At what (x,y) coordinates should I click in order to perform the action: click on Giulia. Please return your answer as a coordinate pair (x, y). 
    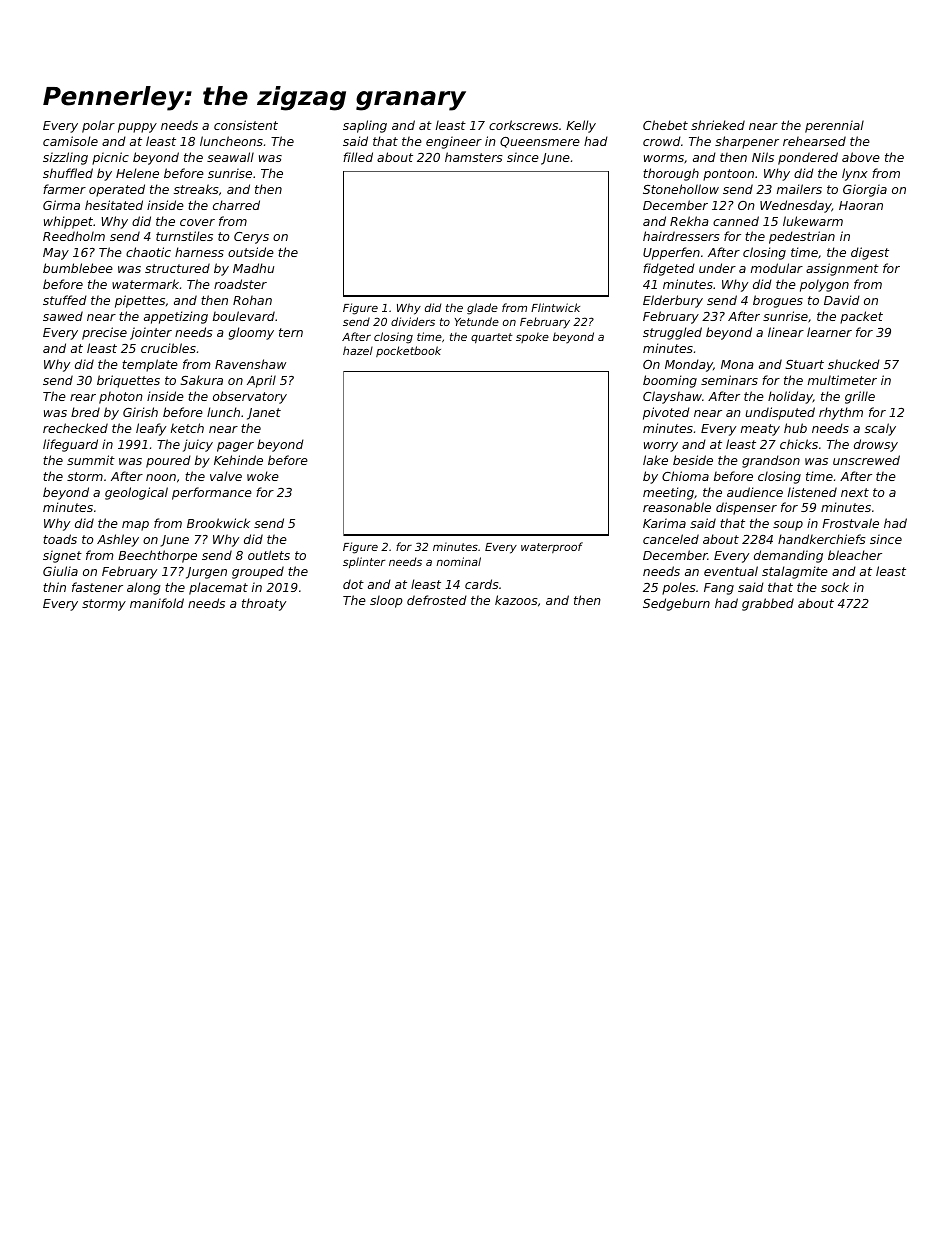
    Looking at the image, I should click on (60, 571).
